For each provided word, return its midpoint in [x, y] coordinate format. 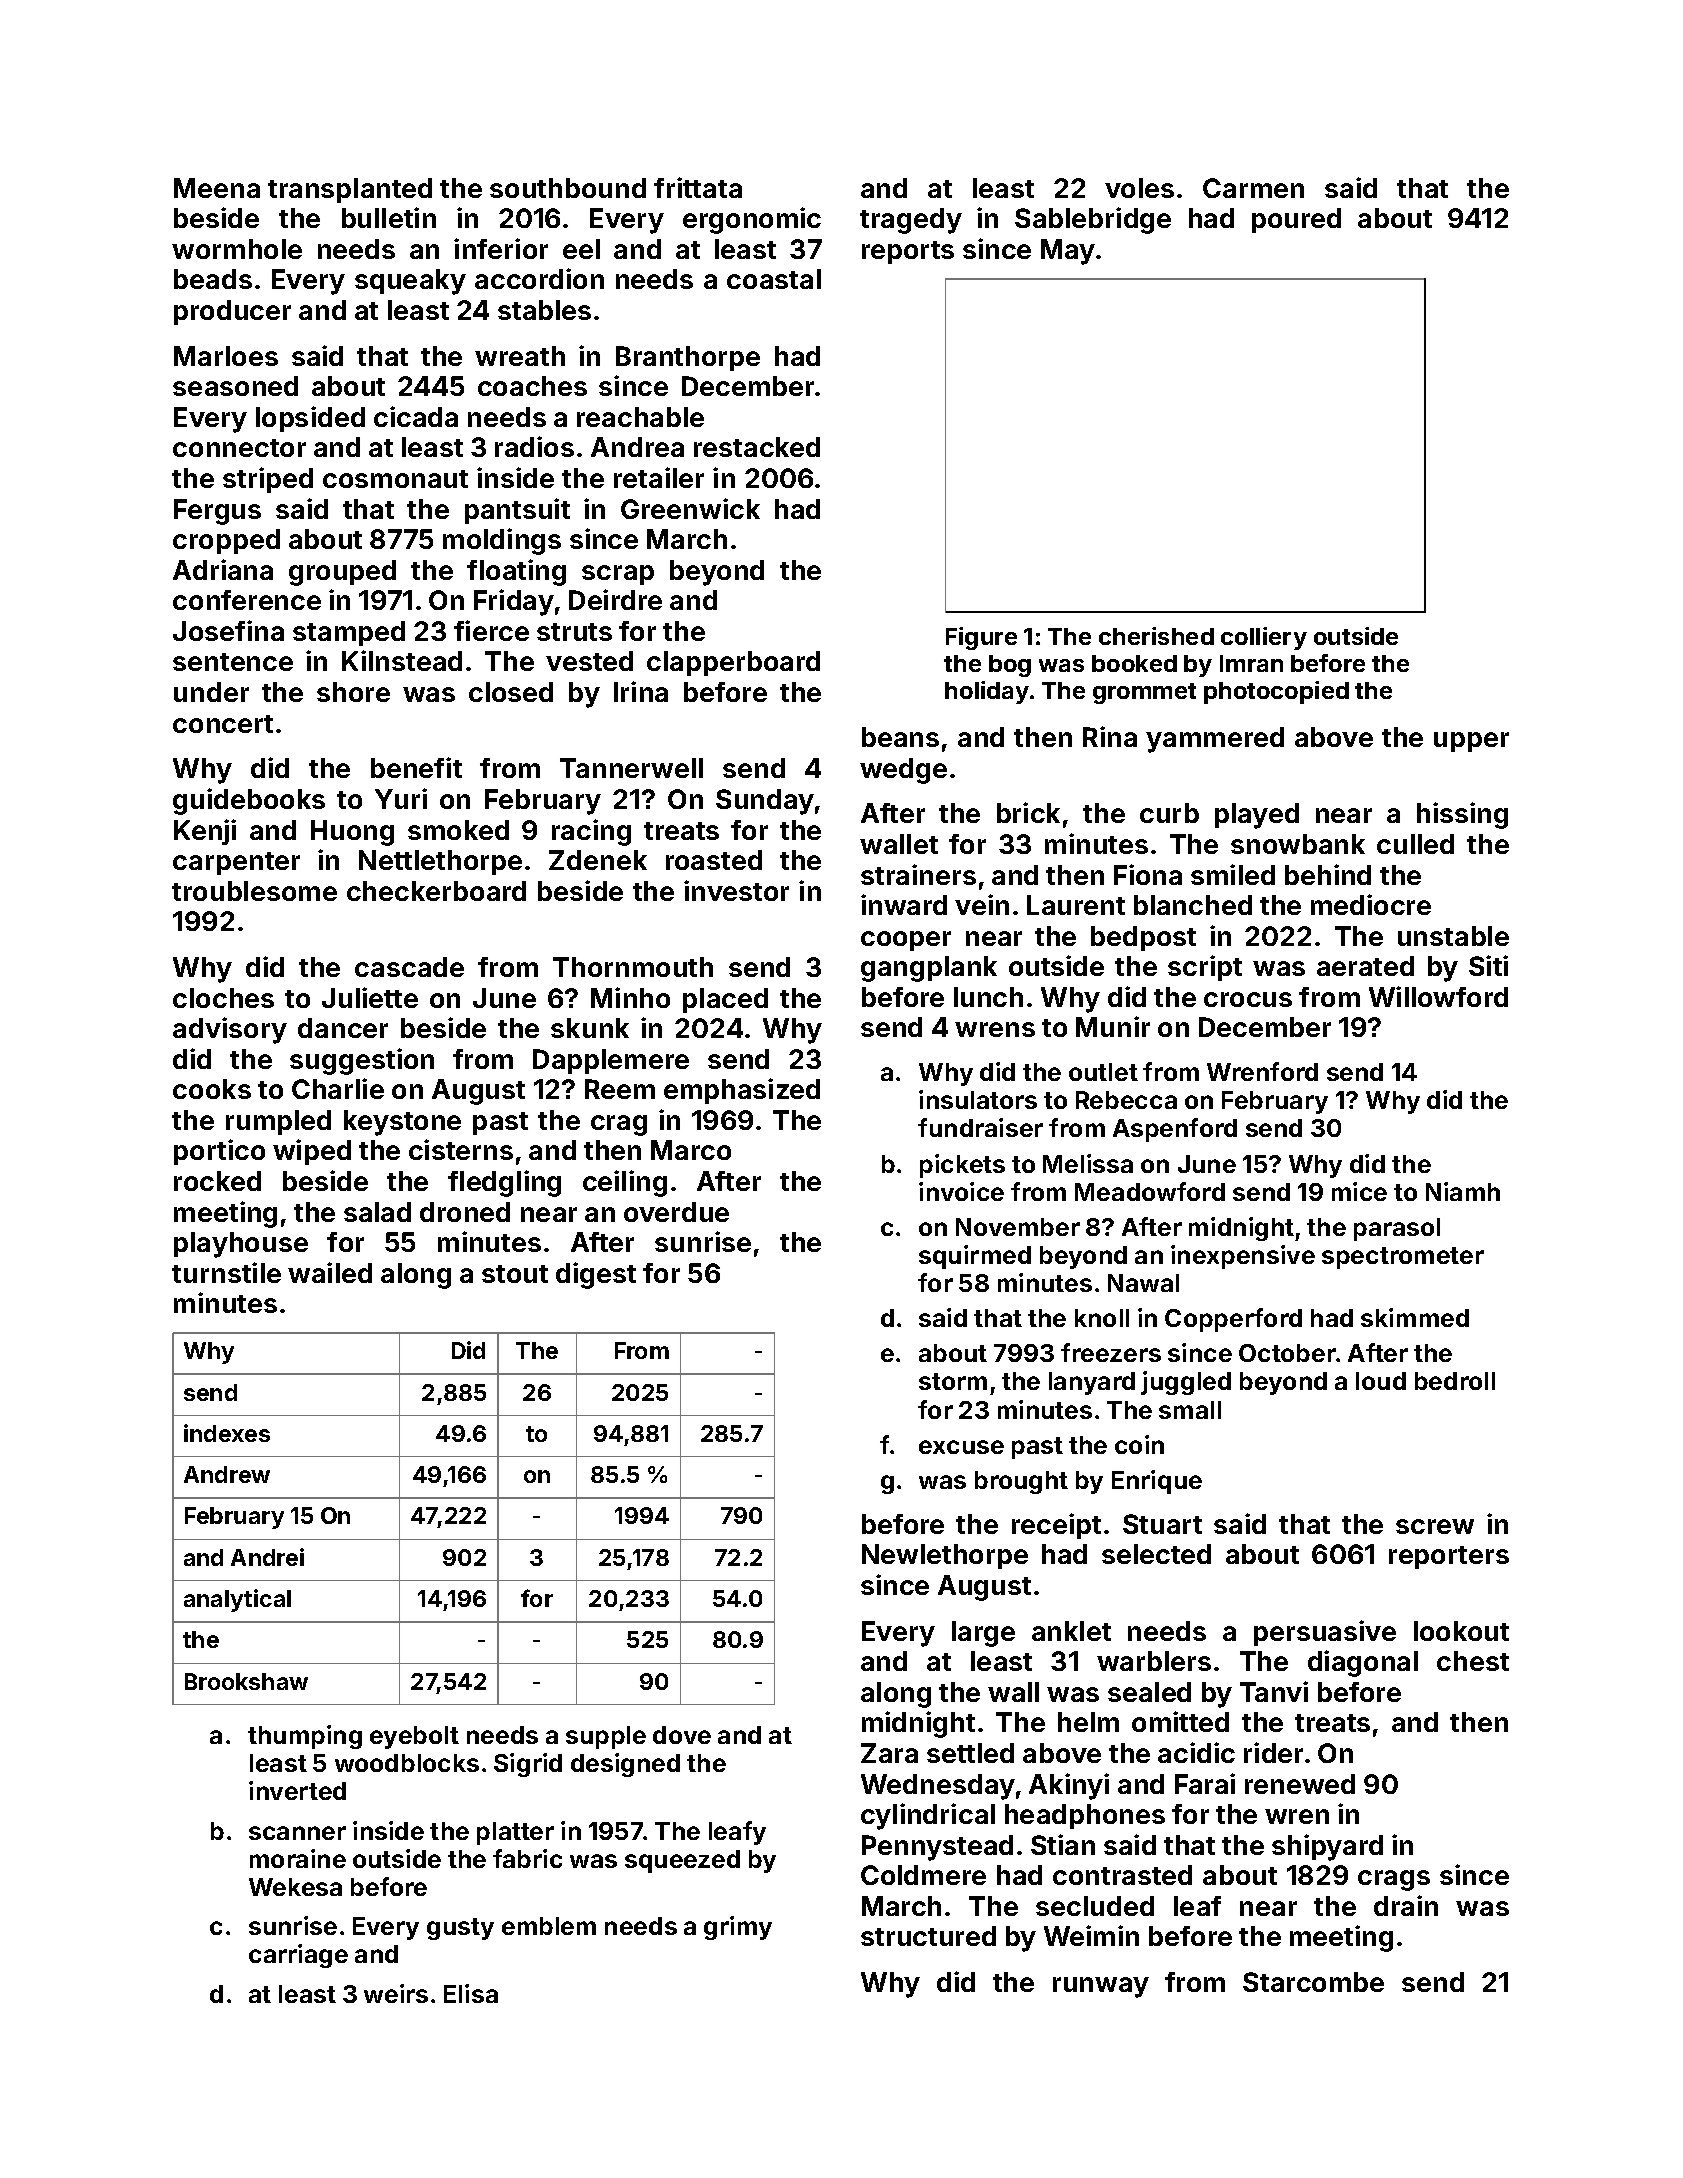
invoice [961, 1191]
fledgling [504, 1183]
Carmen [1253, 188]
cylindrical [928, 1816]
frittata [698, 187]
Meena [217, 188]
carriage [298, 1956]
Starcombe [1313, 1982]
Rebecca [1126, 1100]
